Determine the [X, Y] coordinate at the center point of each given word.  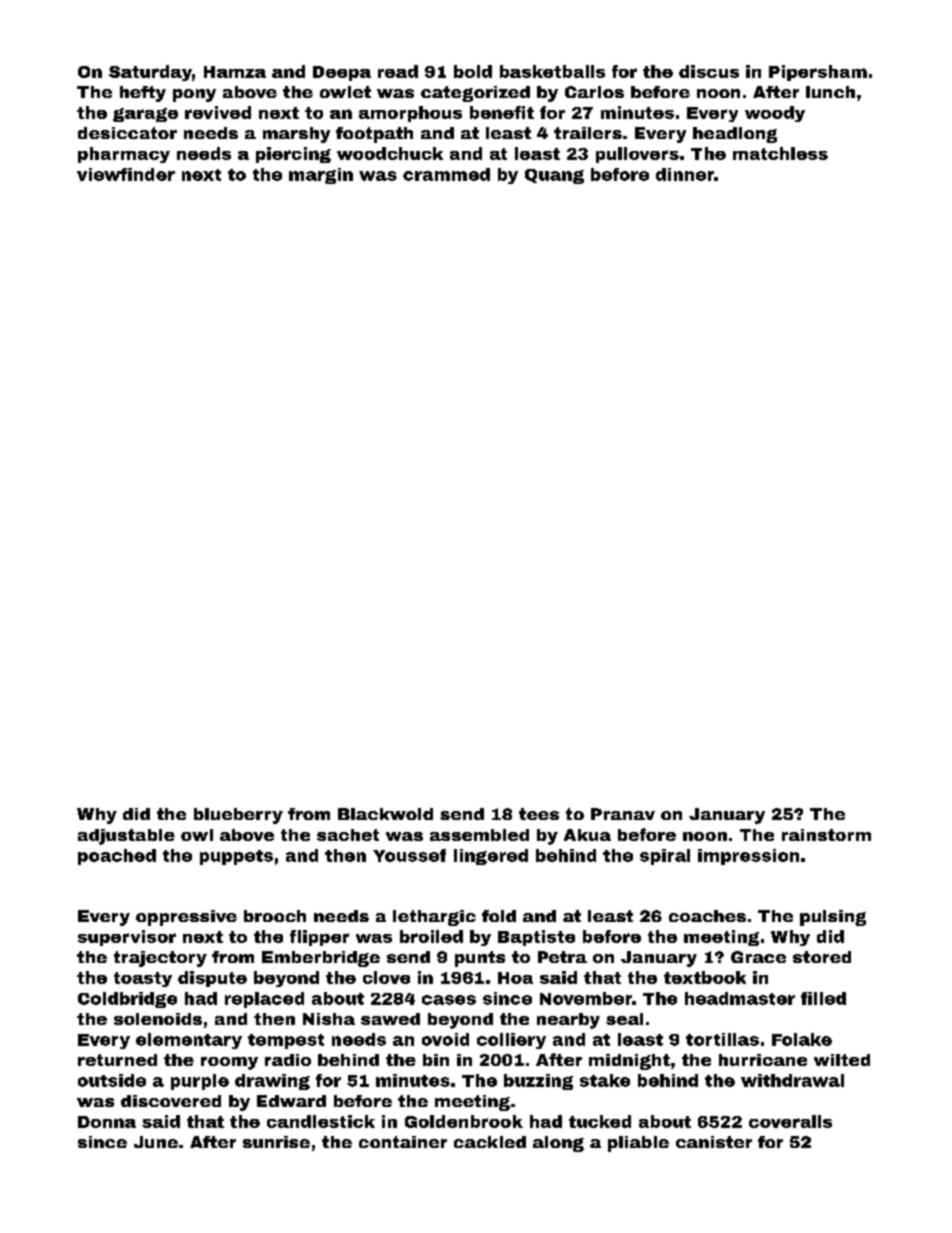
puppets [236, 857]
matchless [780, 153]
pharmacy [124, 155]
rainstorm [826, 835]
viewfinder [126, 174]
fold [499, 916]
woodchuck [390, 153]
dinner [685, 174]
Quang [554, 176]
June [156, 1142]
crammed [446, 174]
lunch [830, 92]
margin [321, 176]
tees [539, 814]
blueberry [238, 816]
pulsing [833, 918]
